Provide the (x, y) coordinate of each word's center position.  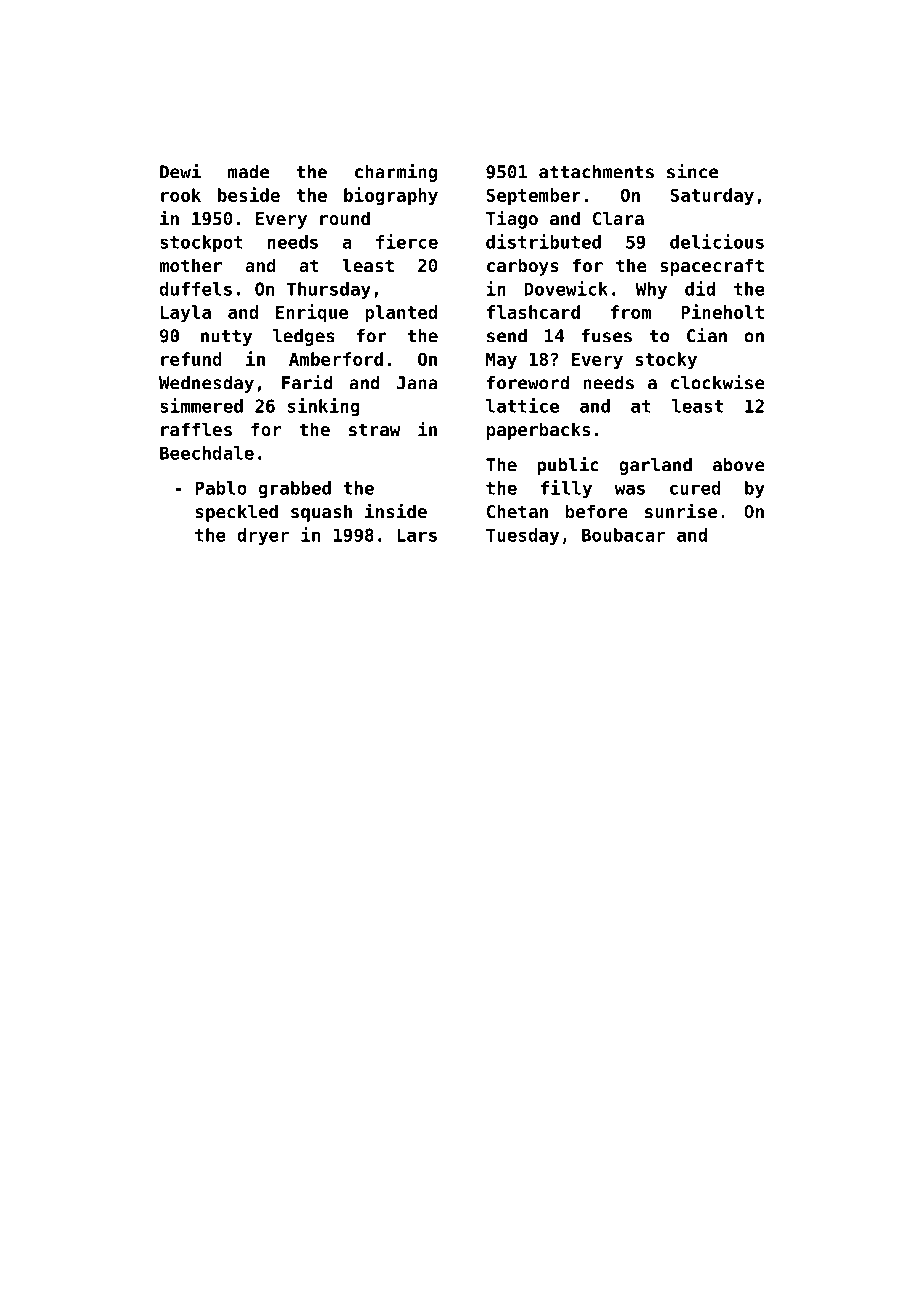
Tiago (512, 219)
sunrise (681, 510)
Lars (417, 535)
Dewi (180, 171)
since (692, 171)
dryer (263, 536)
